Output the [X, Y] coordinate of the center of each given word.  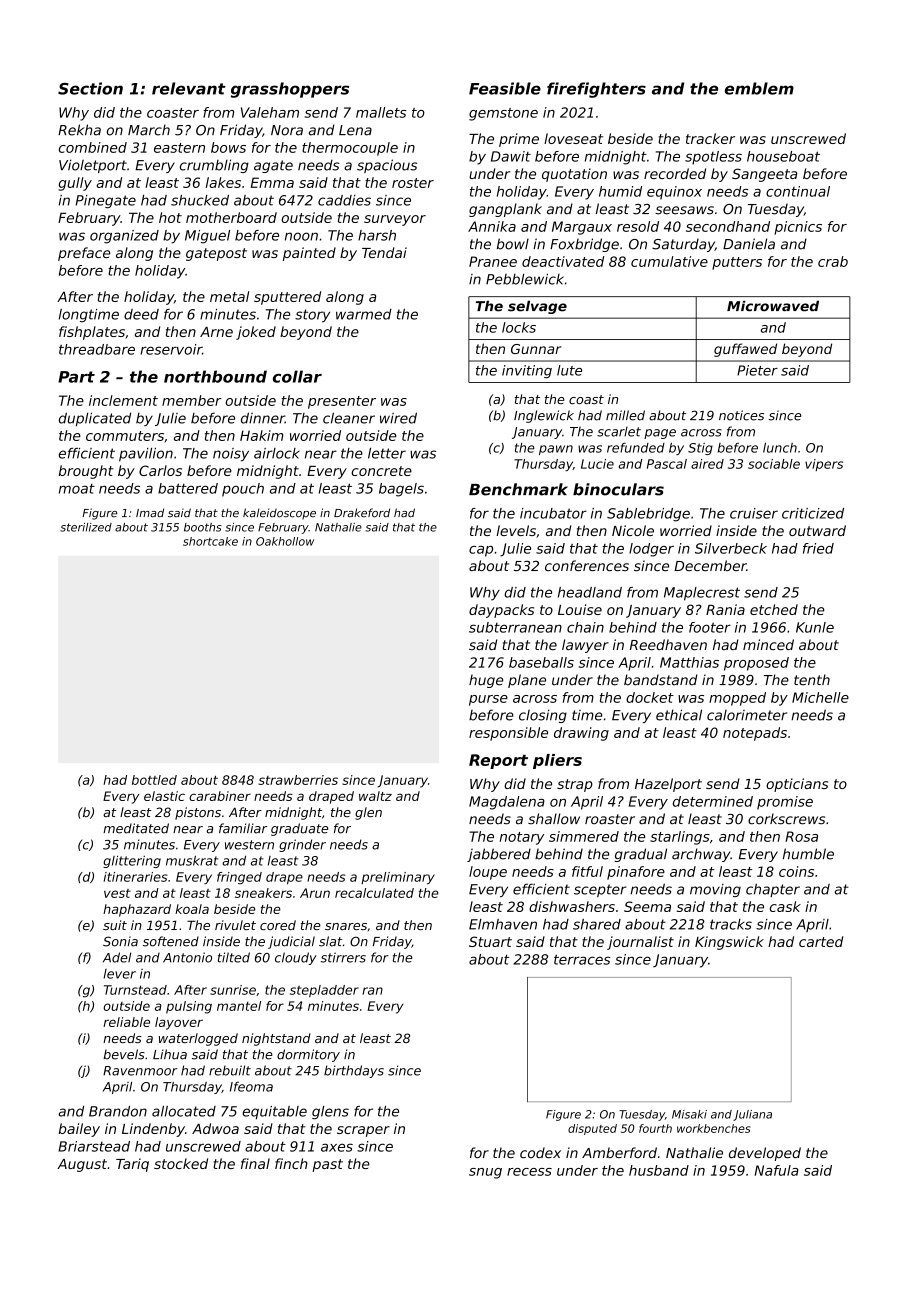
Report [498, 761]
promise [785, 803]
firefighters [596, 90]
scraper [363, 1131]
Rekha [79, 130]
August [82, 1165]
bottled [154, 780]
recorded [675, 173]
